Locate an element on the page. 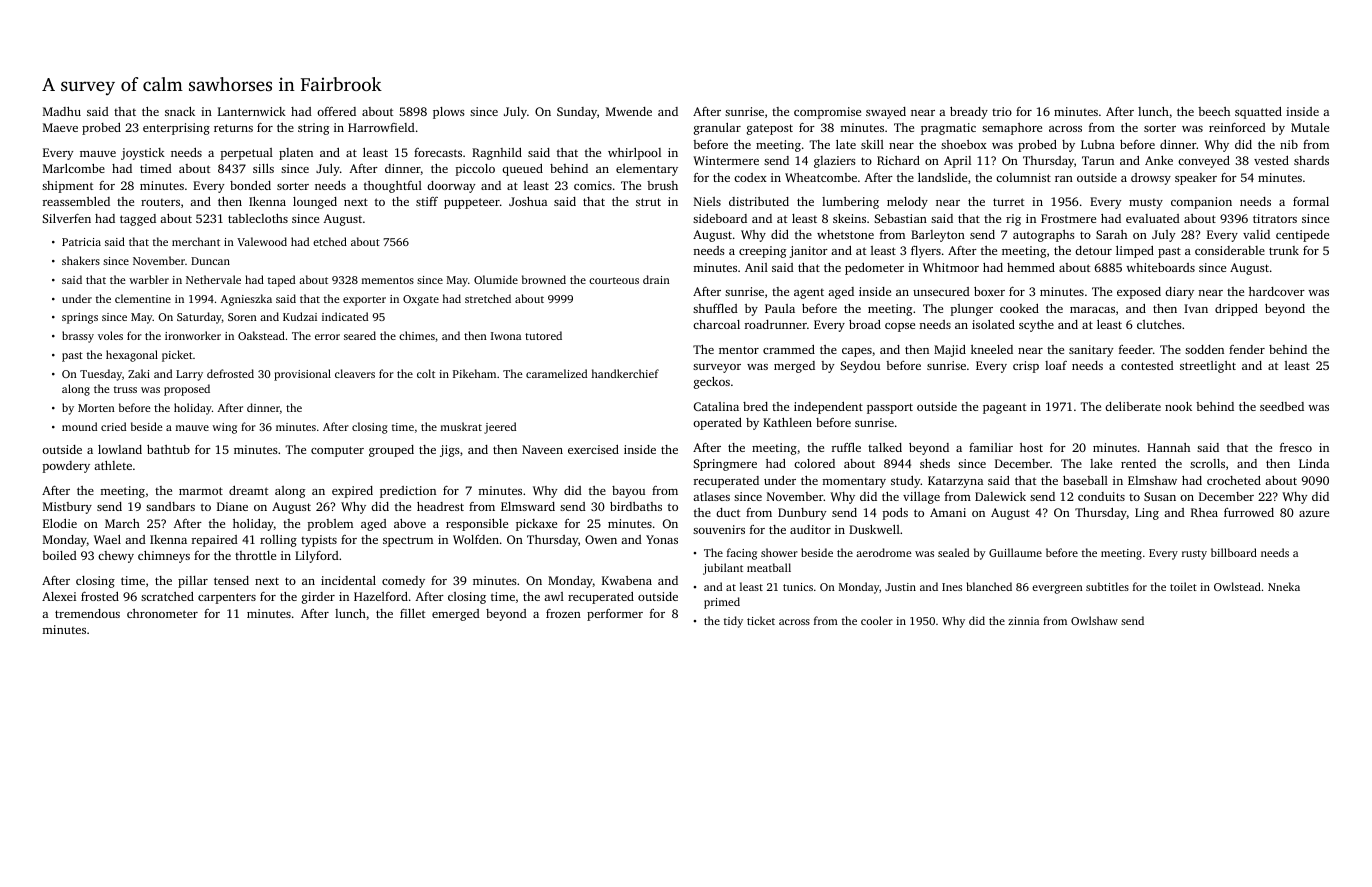 The height and width of the document is (887, 1372). chronometer is located at coordinates (162, 613).
